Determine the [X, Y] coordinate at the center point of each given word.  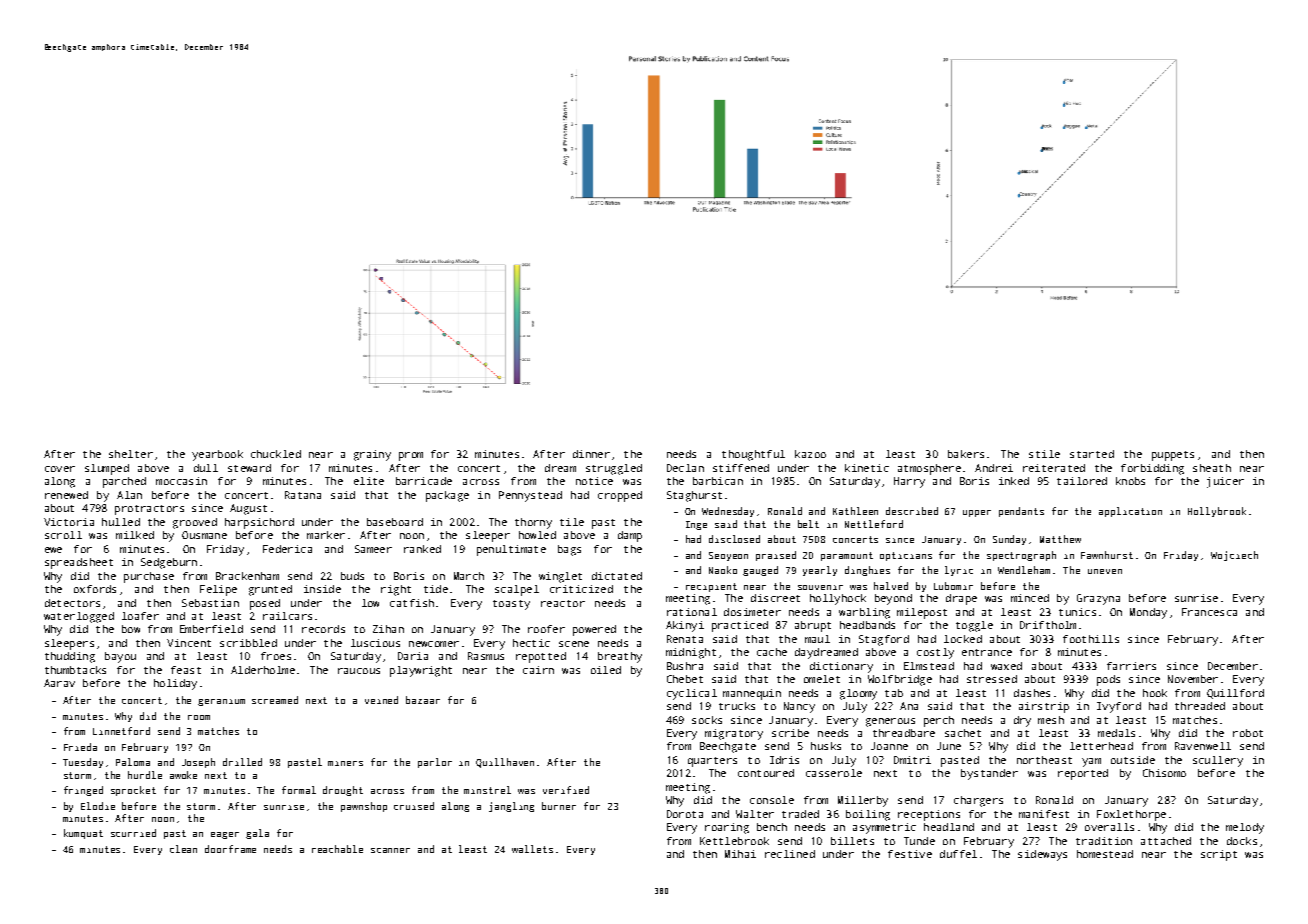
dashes [1032, 693]
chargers [978, 801]
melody [1245, 828]
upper [977, 513]
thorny [533, 523]
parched [124, 482]
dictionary [841, 667]
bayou [120, 657]
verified [566, 790]
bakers [966, 454]
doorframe [230, 849]
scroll [63, 535]
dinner [591, 454]
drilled [242, 762]
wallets [532, 849]
